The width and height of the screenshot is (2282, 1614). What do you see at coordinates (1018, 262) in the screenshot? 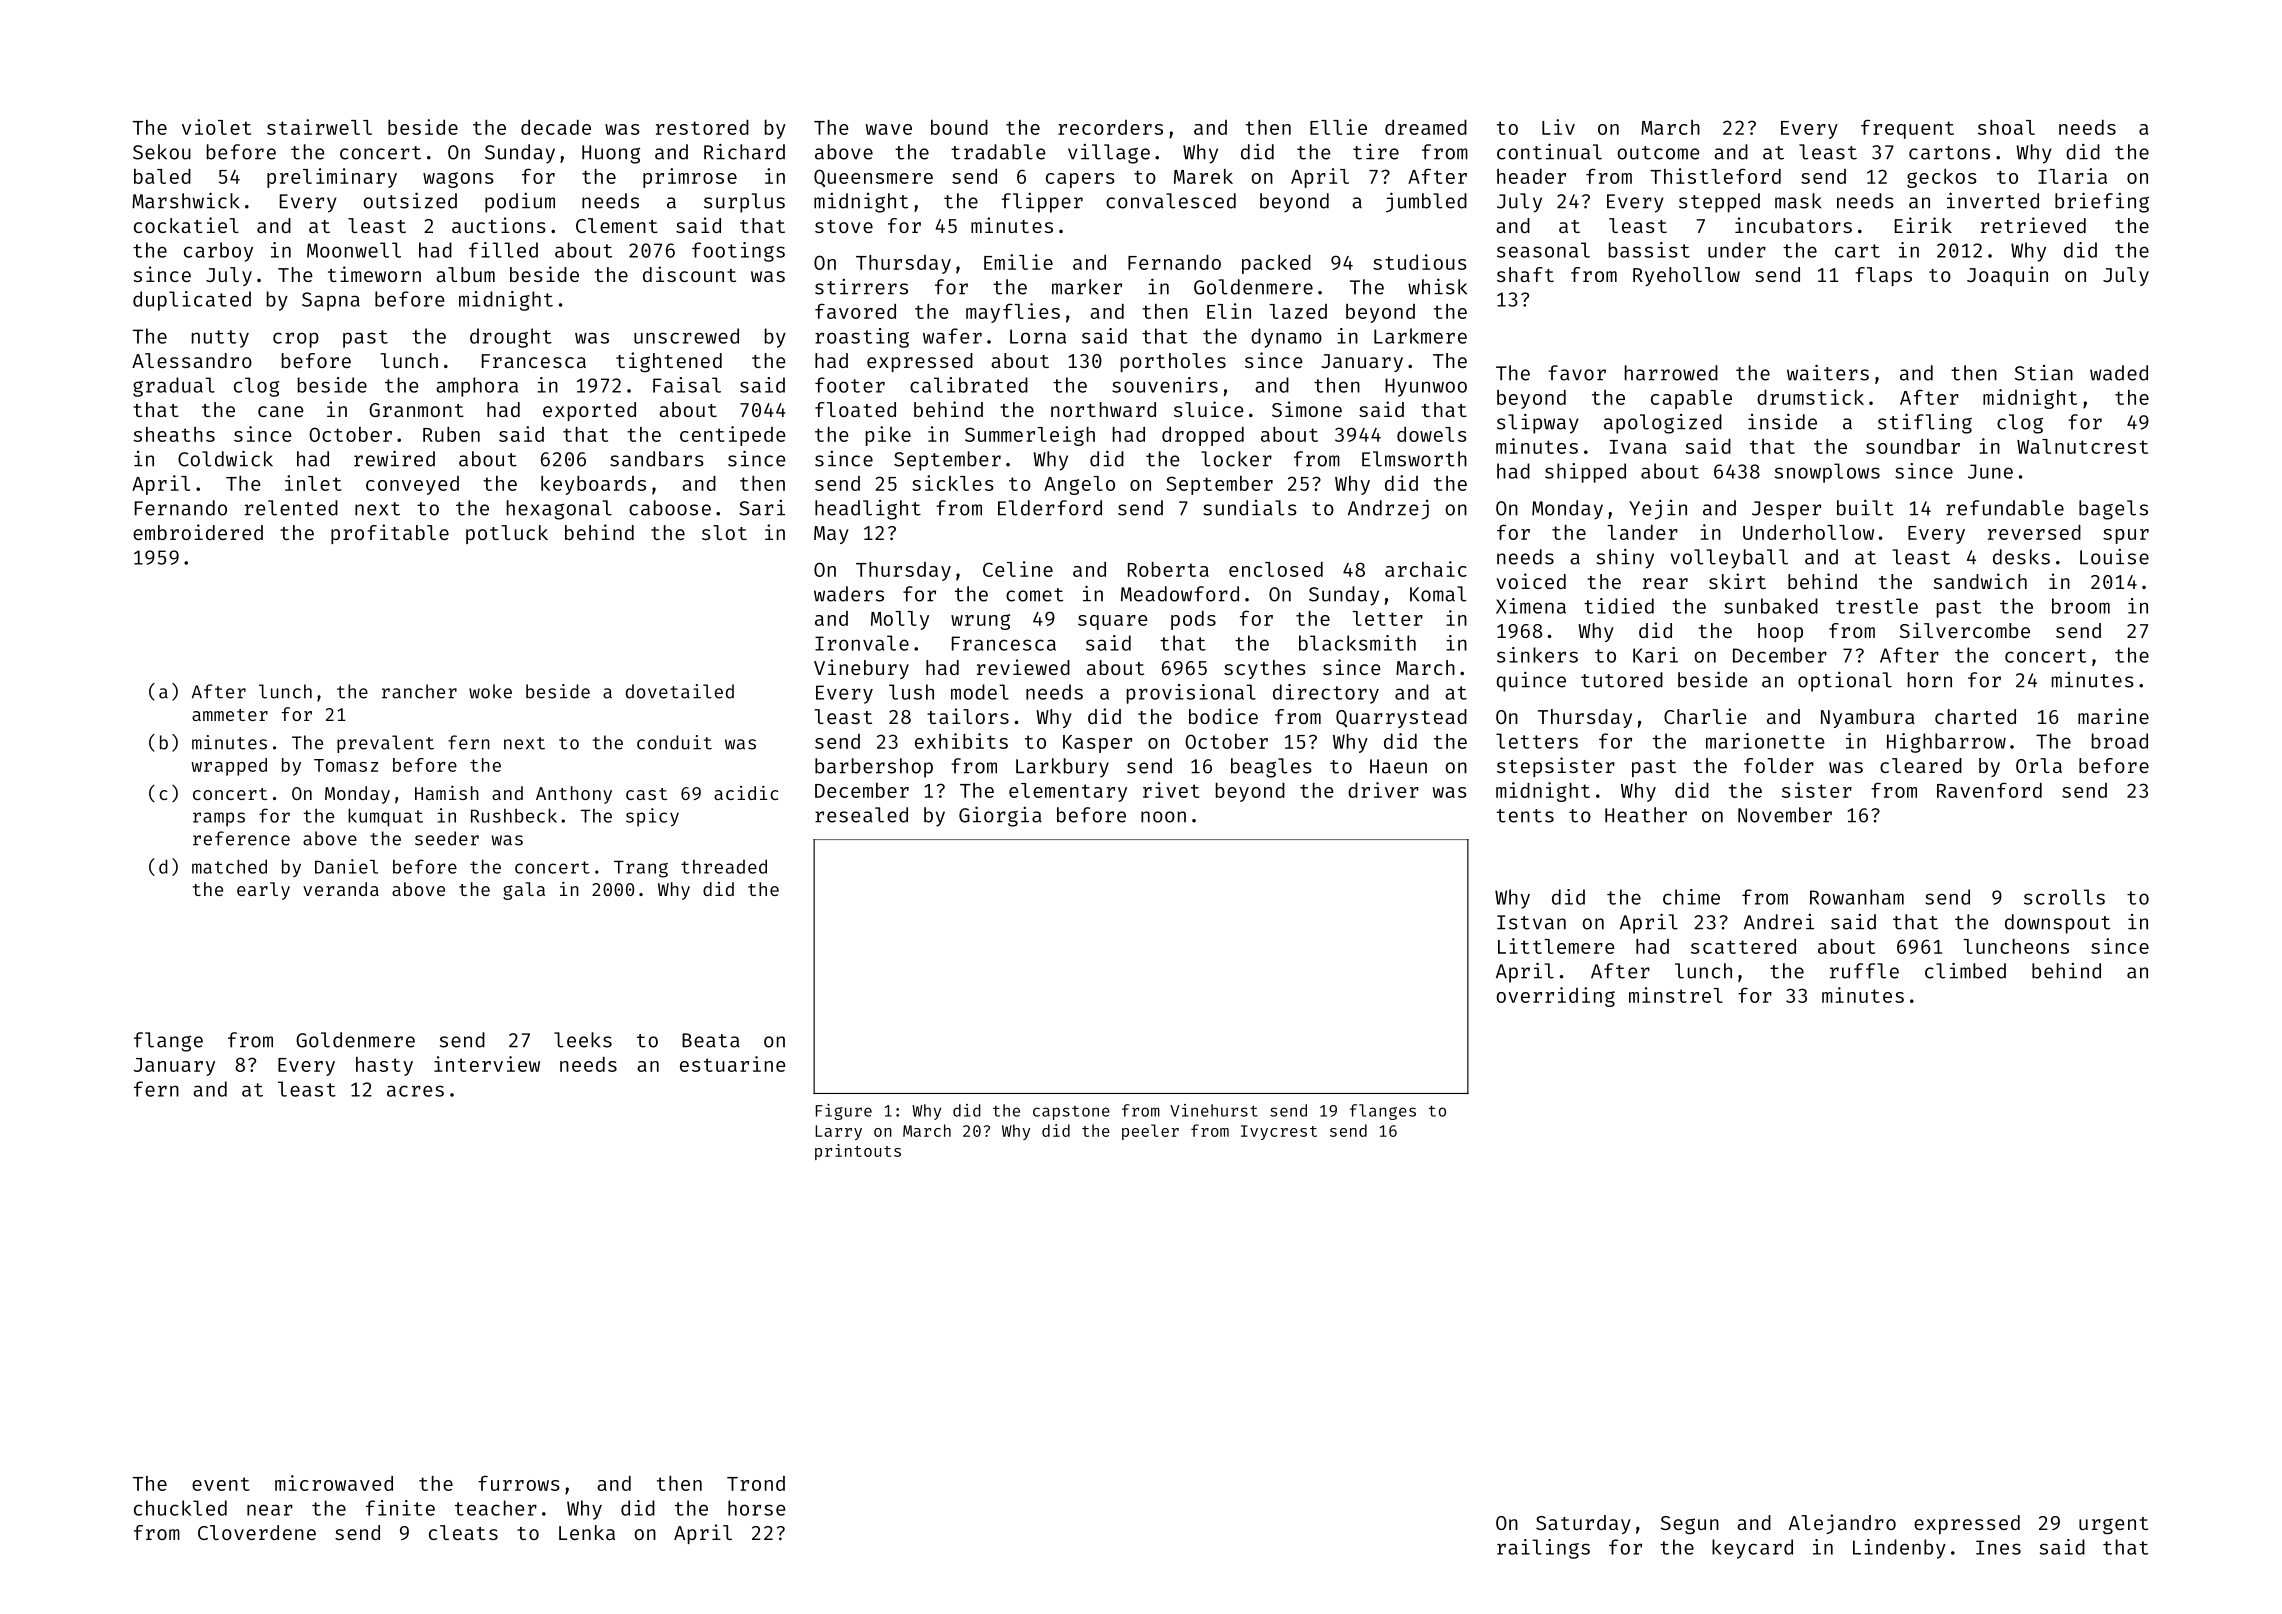
I see `Emilie` at bounding box center [1018, 262].
